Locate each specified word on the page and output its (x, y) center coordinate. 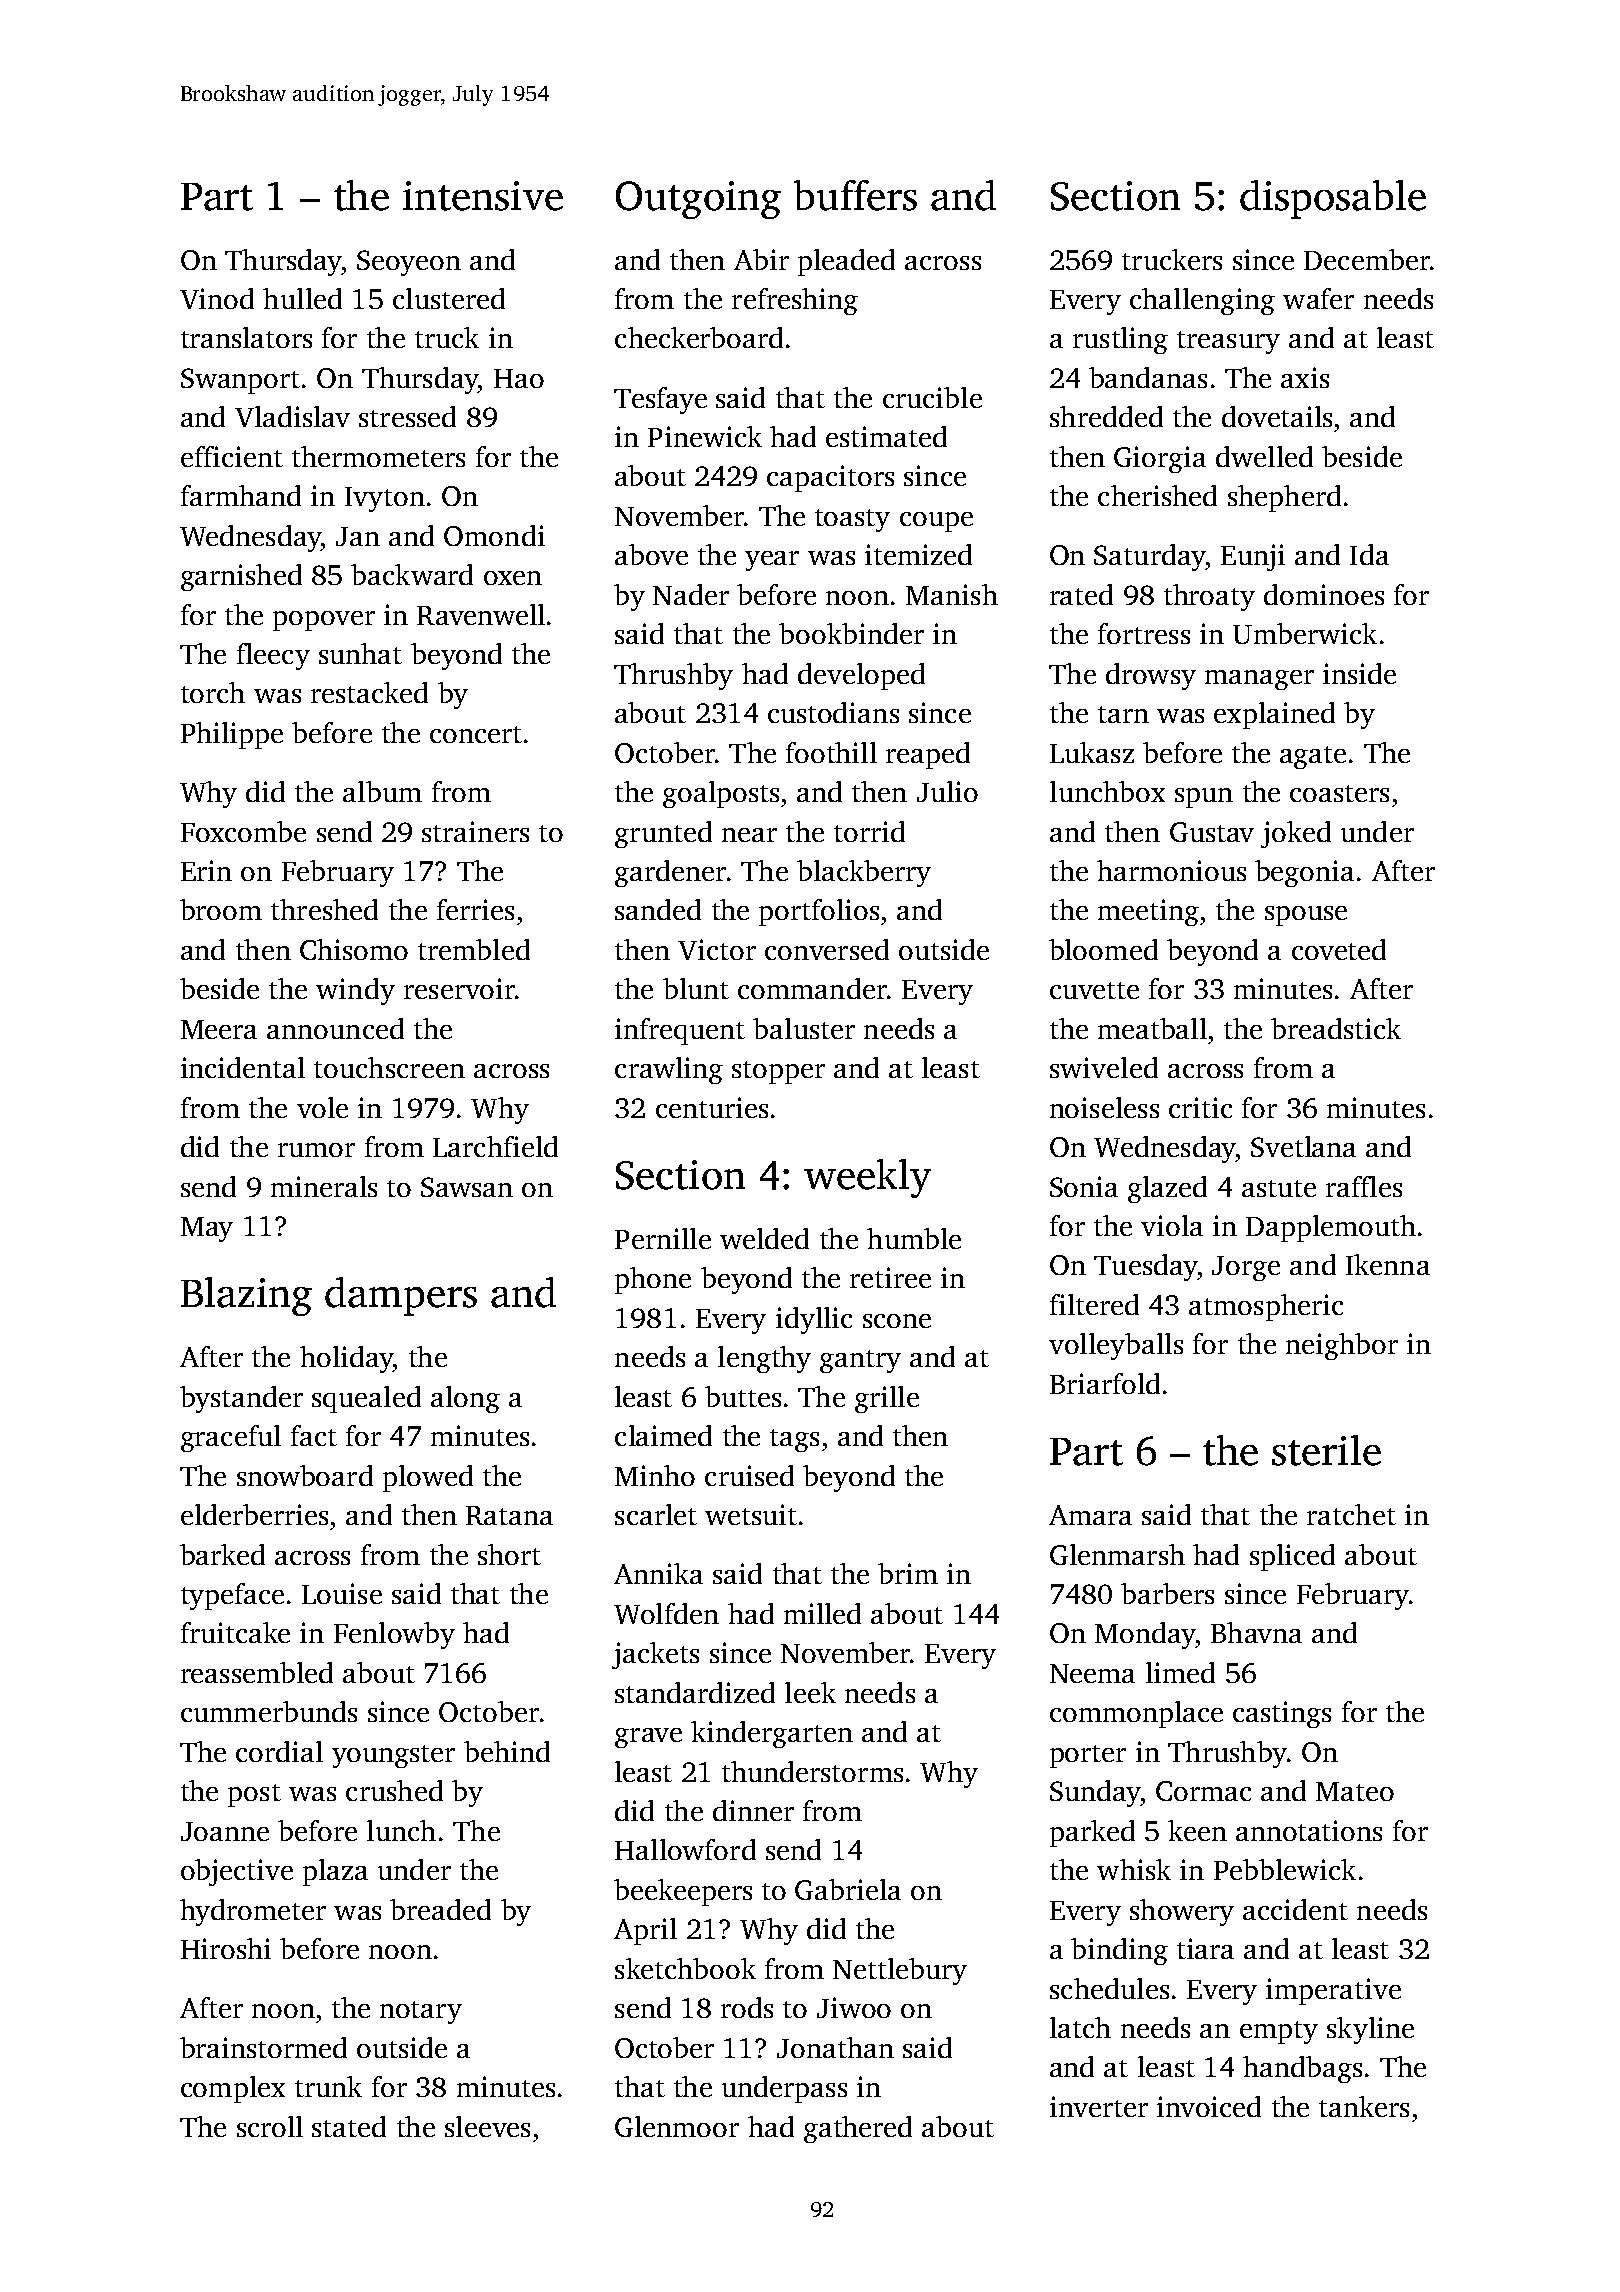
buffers (855, 195)
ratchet (1351, 1514)
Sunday (1095, 1793)
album (382, 791)
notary (421, 2012)
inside (1359, 673)
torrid (869, 831)
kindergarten (772, 1734)
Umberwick (1305, 633)
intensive (483, 196)
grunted (663, 834)
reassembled (257, 1672)
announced (335, 1028)
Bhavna (1256, 1632)
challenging (1202, 301)
